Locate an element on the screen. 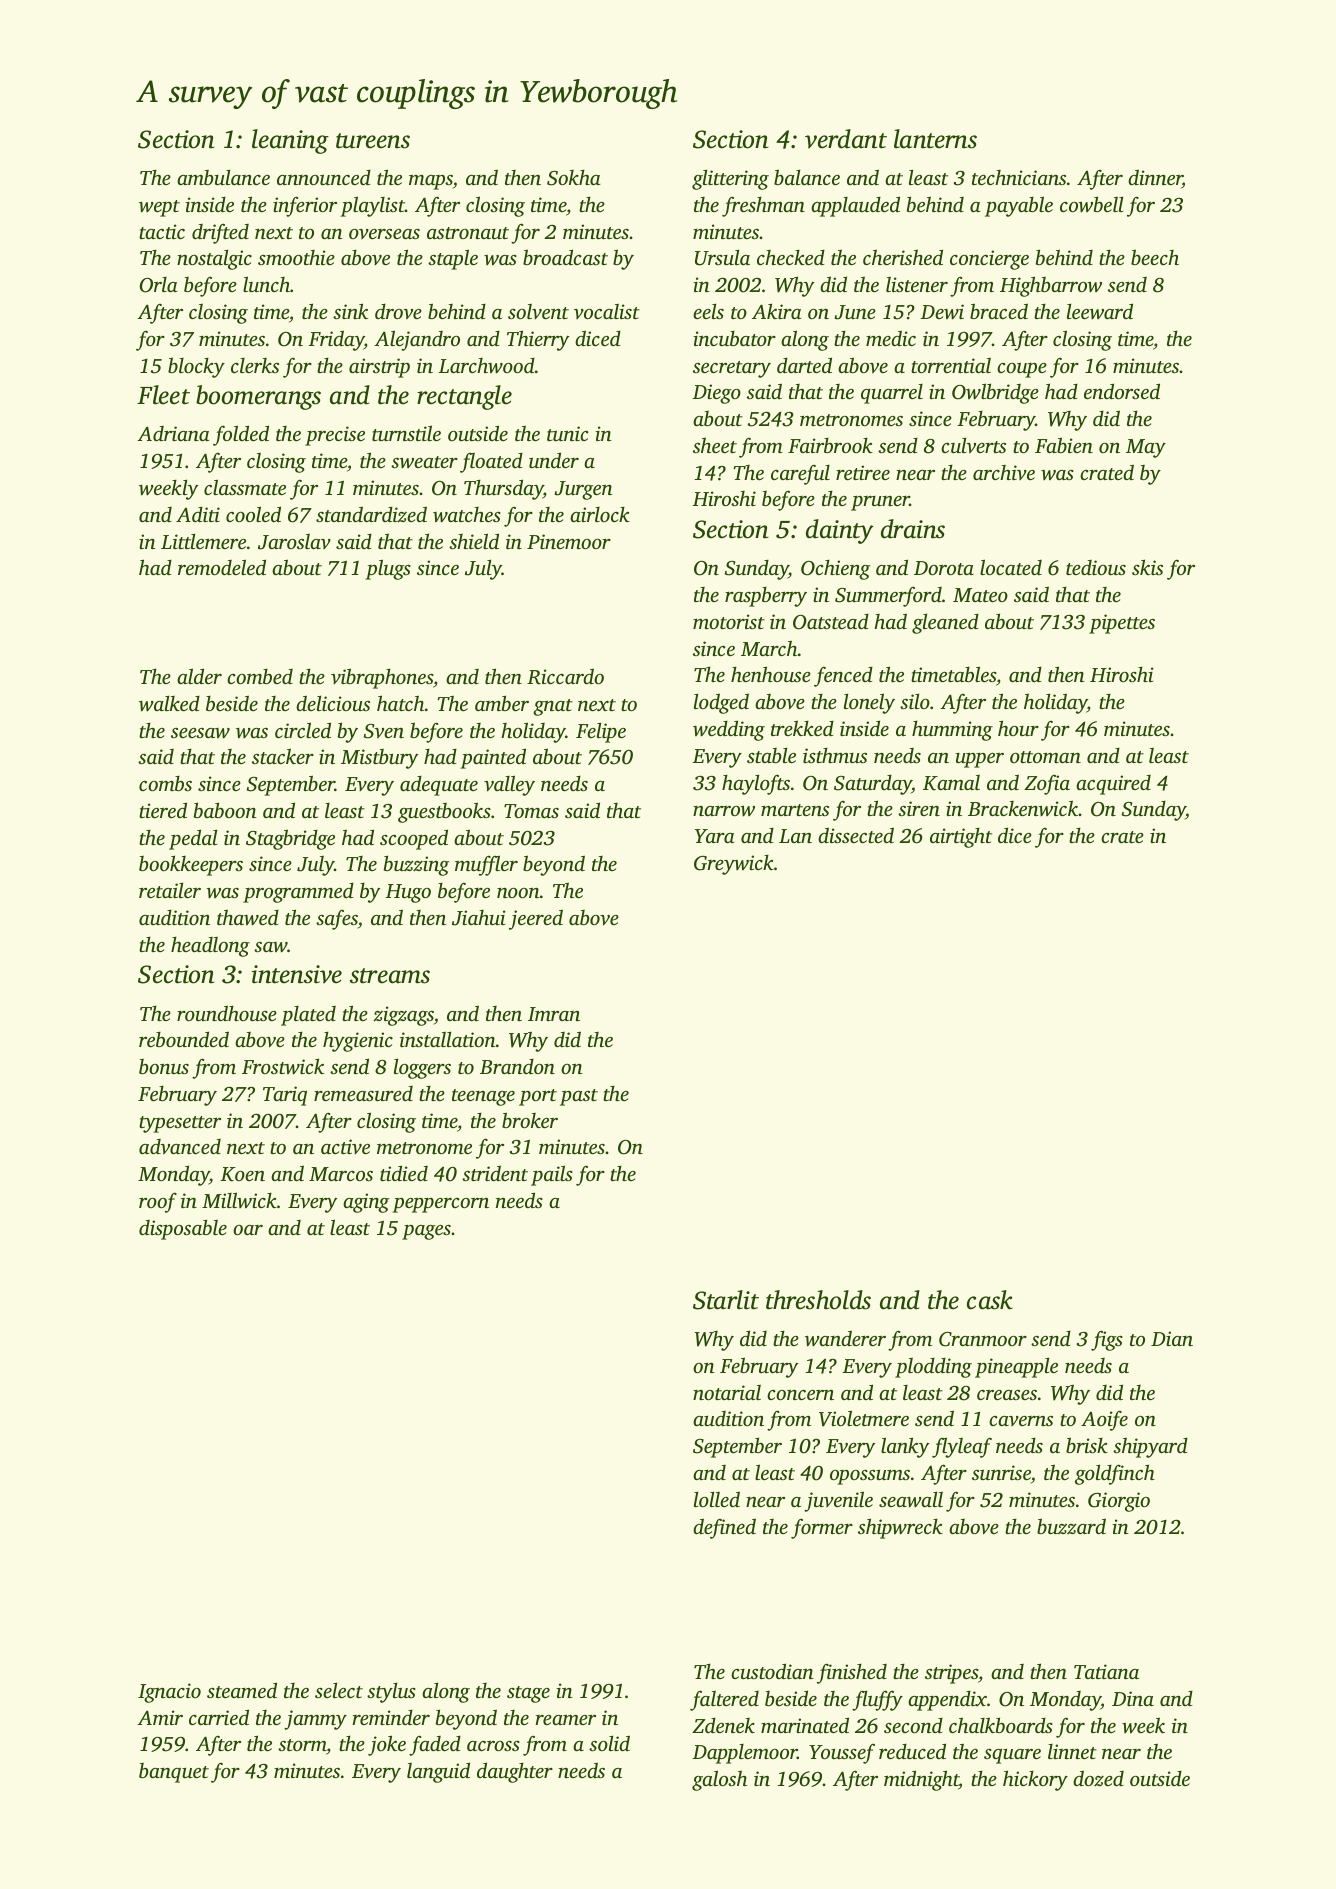  Stagbridge is located at coordinates (290, 839).
